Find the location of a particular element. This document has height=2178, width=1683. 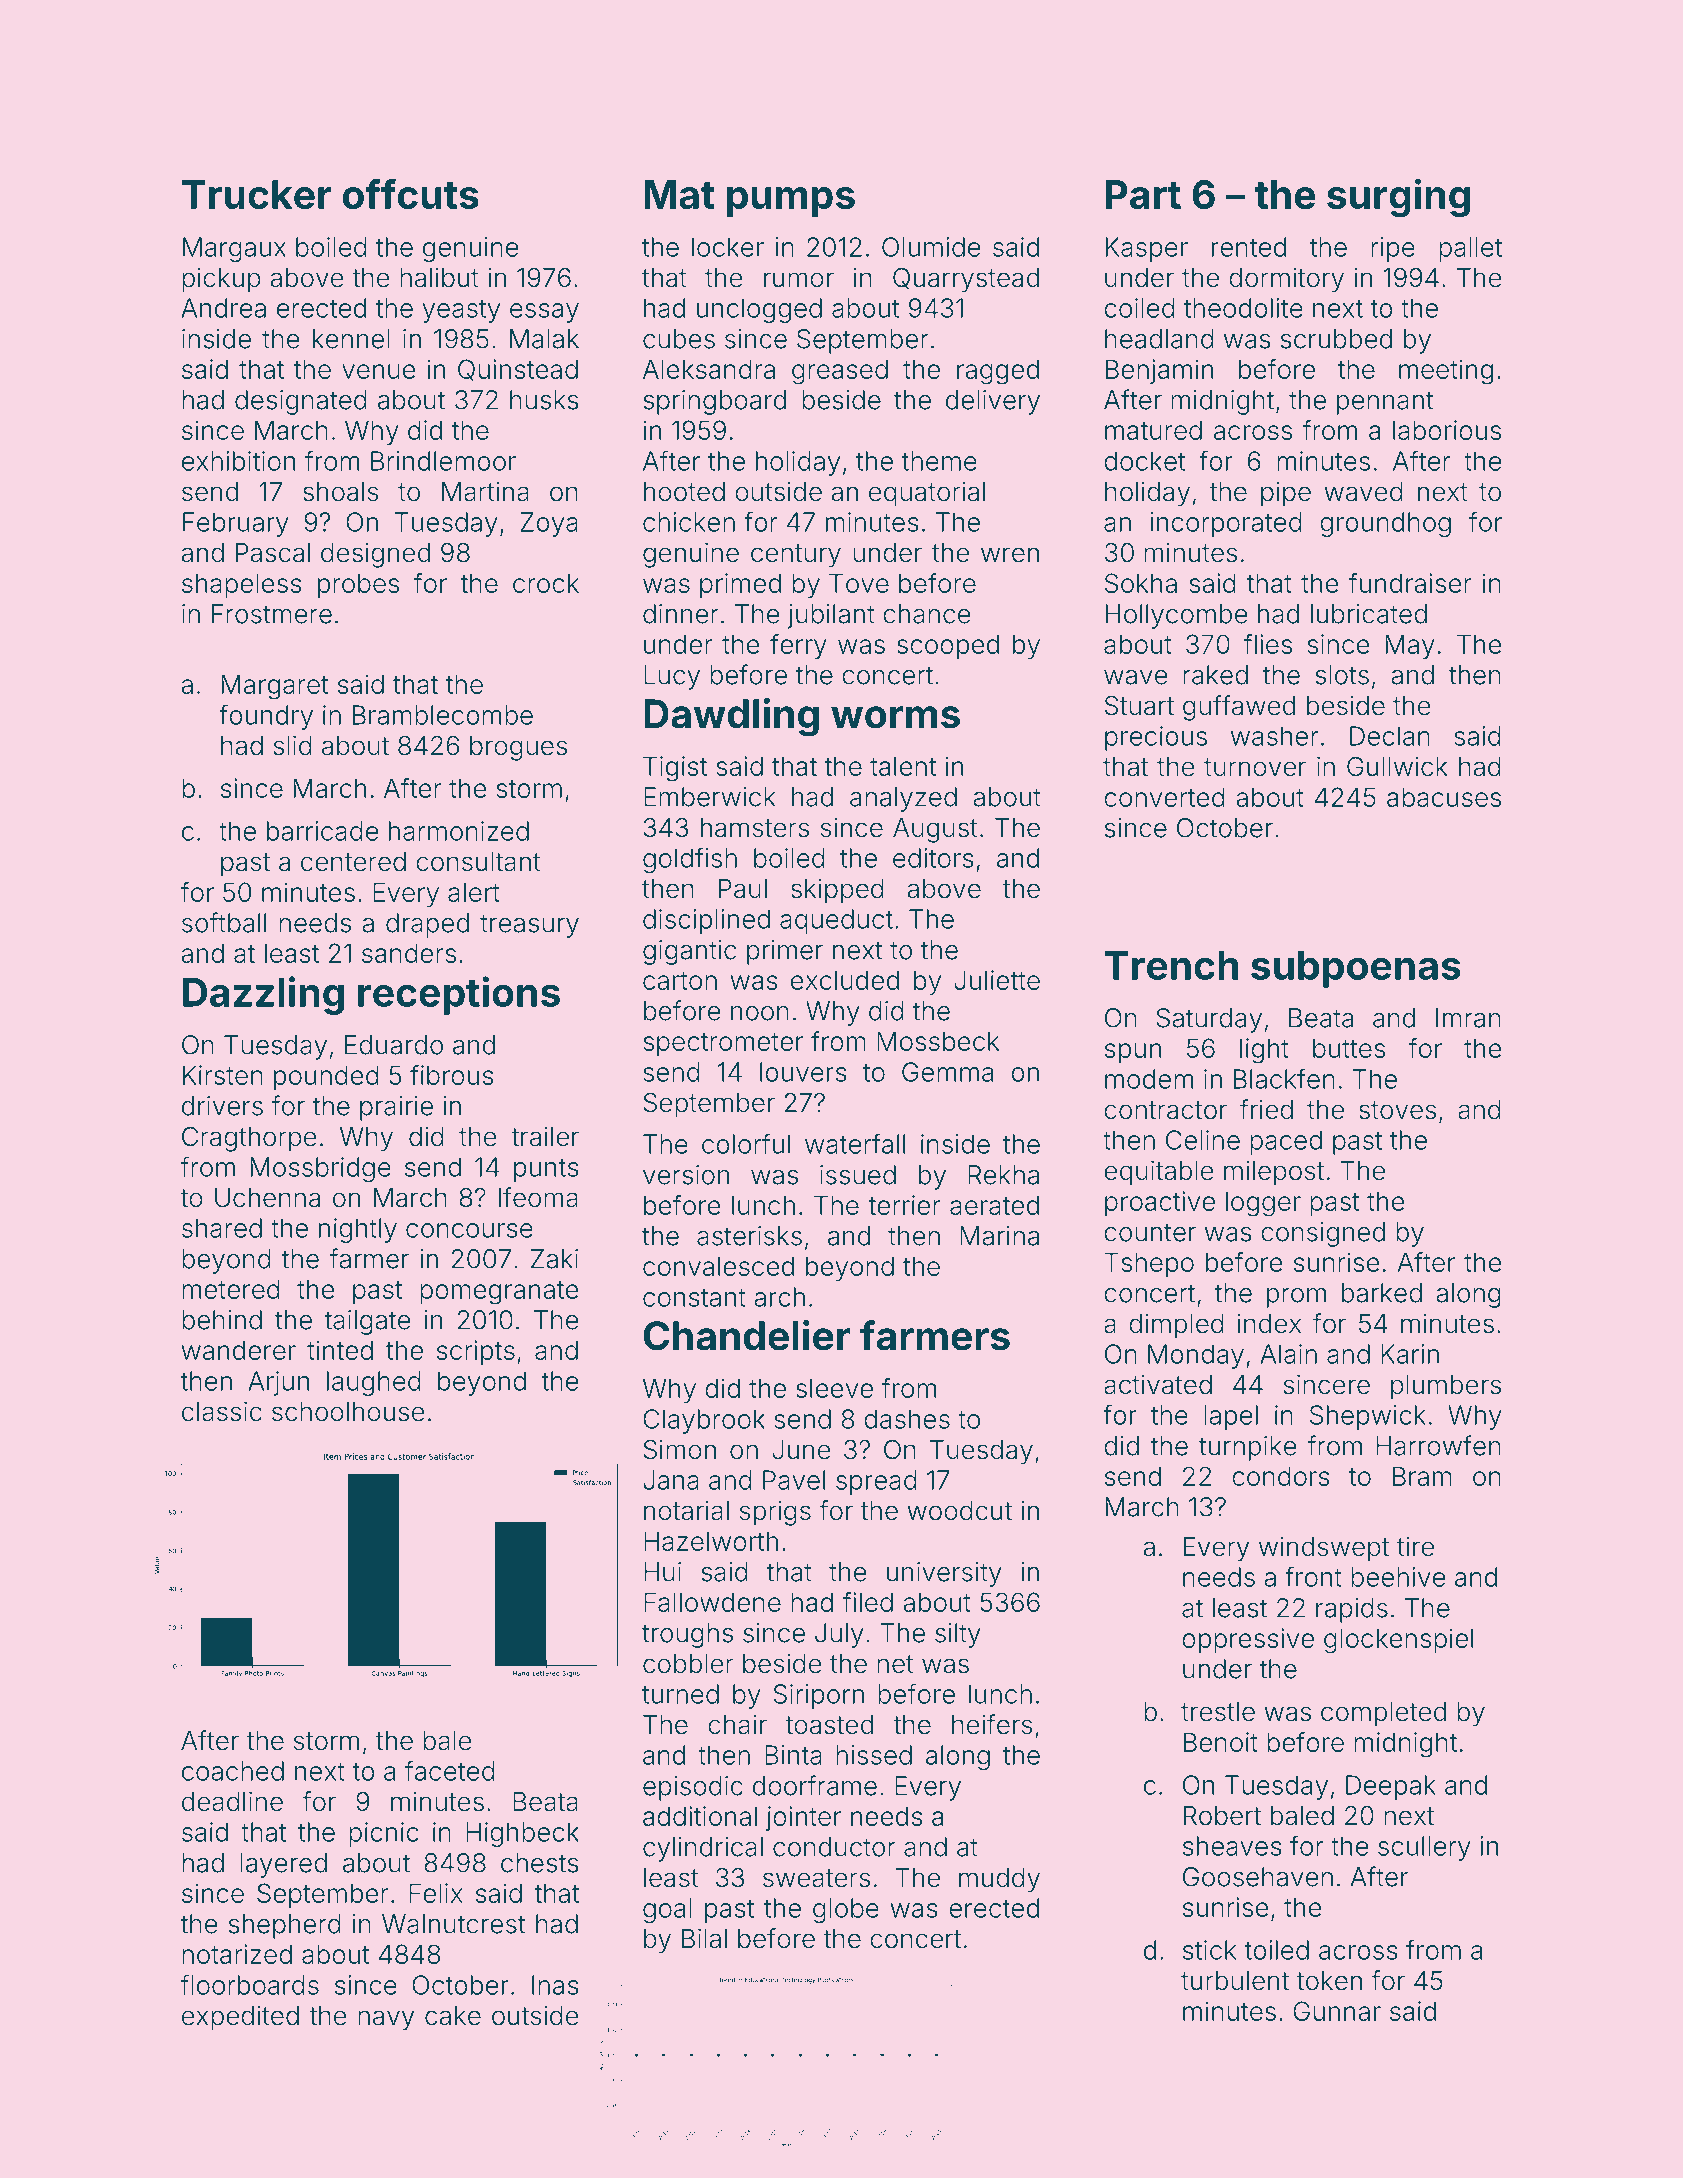

Felix is located at coordinates (436, 1893).
